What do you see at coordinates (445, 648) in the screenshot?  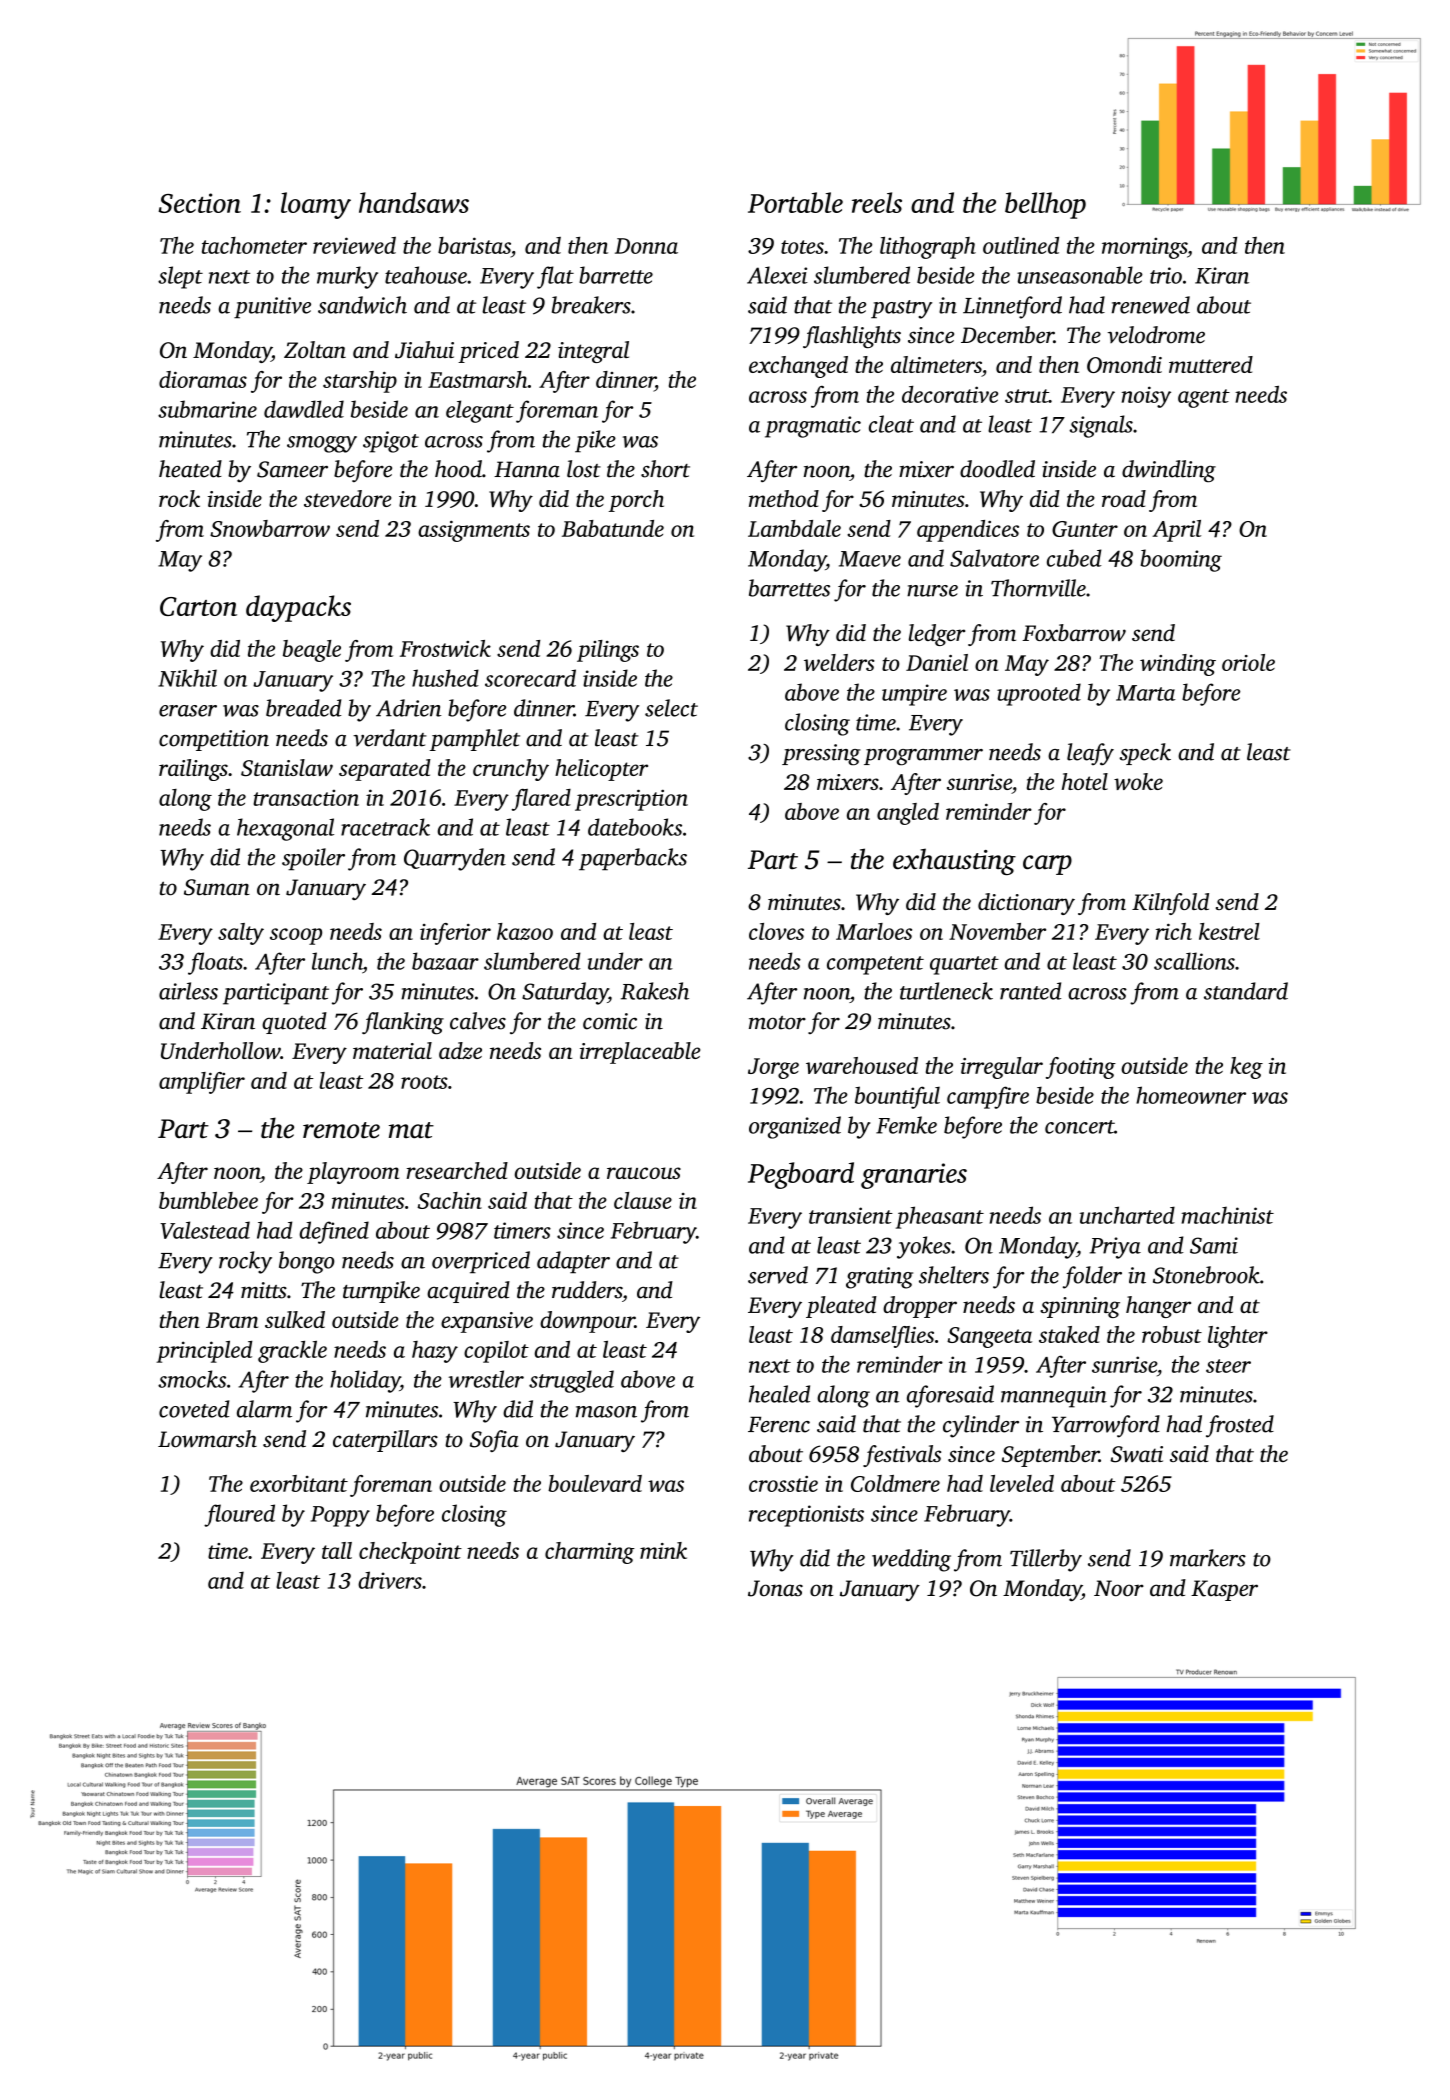 I see `Frostwick` at bounding box center [445, 648].
